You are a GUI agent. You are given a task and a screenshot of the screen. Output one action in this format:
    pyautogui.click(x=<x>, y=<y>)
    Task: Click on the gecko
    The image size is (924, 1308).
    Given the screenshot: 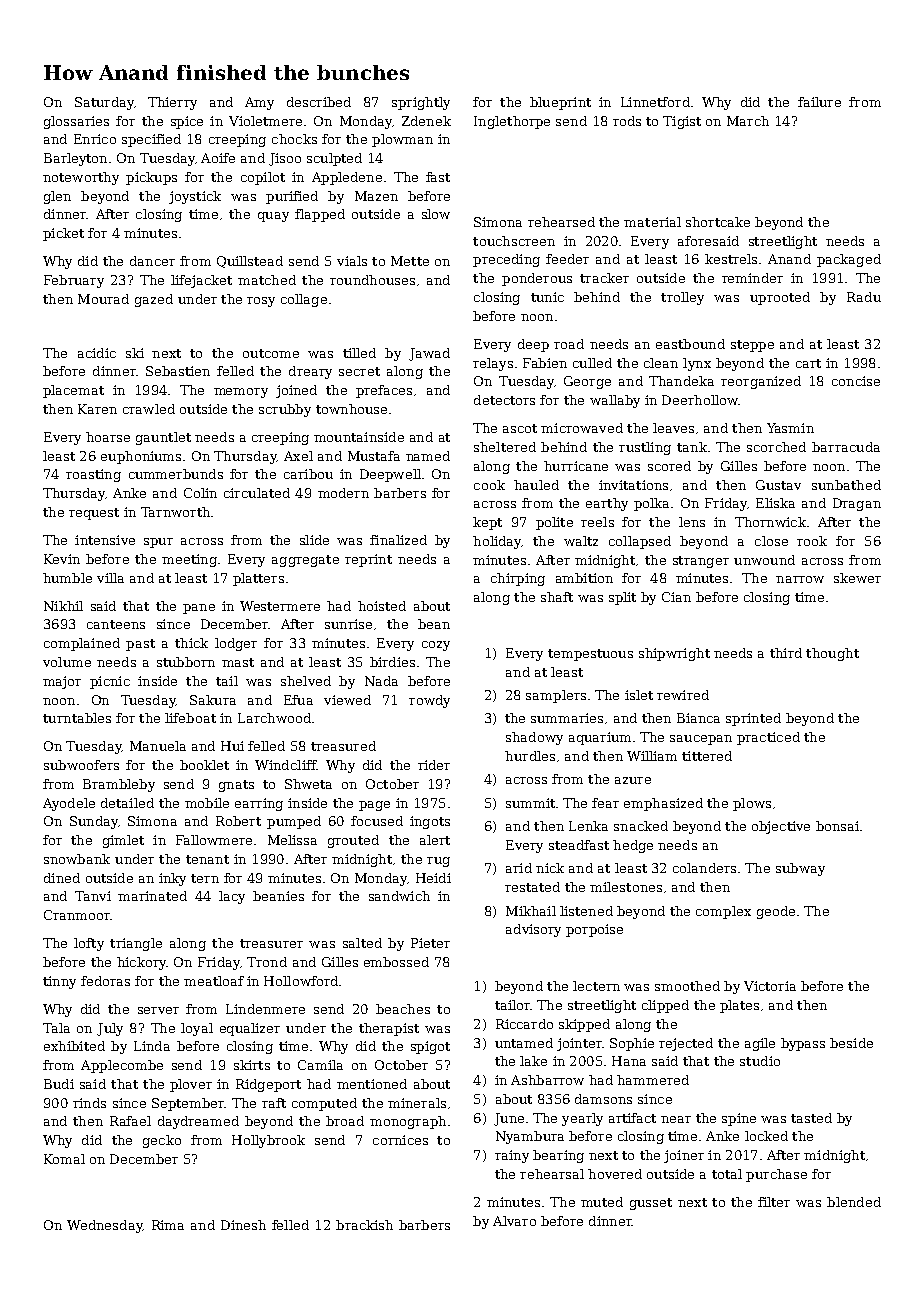 What is the action you would take?
    pyautogui.click(x=162, y=1141)
